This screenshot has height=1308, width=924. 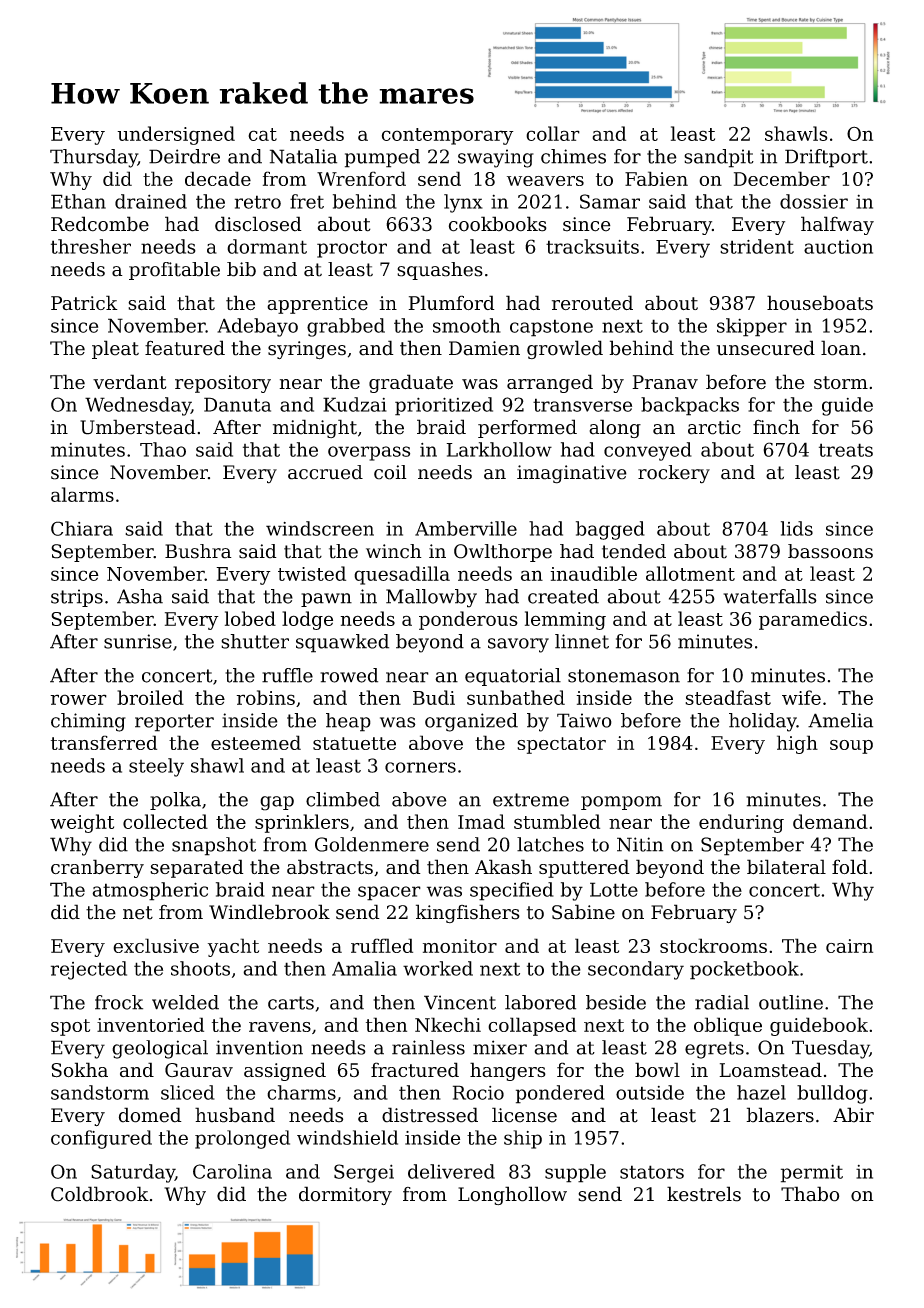 What do you see at coordinates (553, 133) in the screenshot?
I see `collar` at bounding box center [553, 133].
